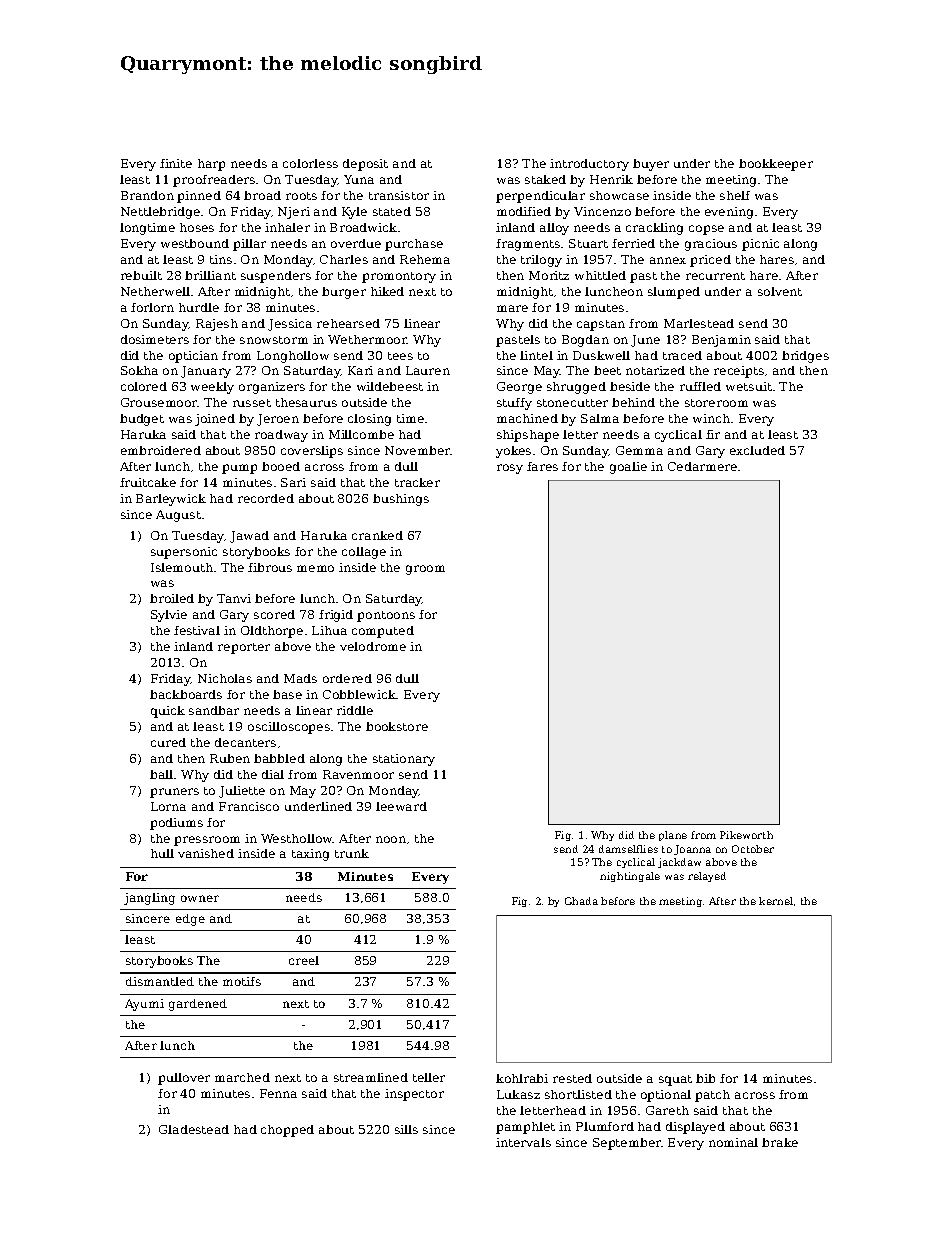 This screenshot has width=952, height=1233. I want to click on goalie, so click(628, 468).
